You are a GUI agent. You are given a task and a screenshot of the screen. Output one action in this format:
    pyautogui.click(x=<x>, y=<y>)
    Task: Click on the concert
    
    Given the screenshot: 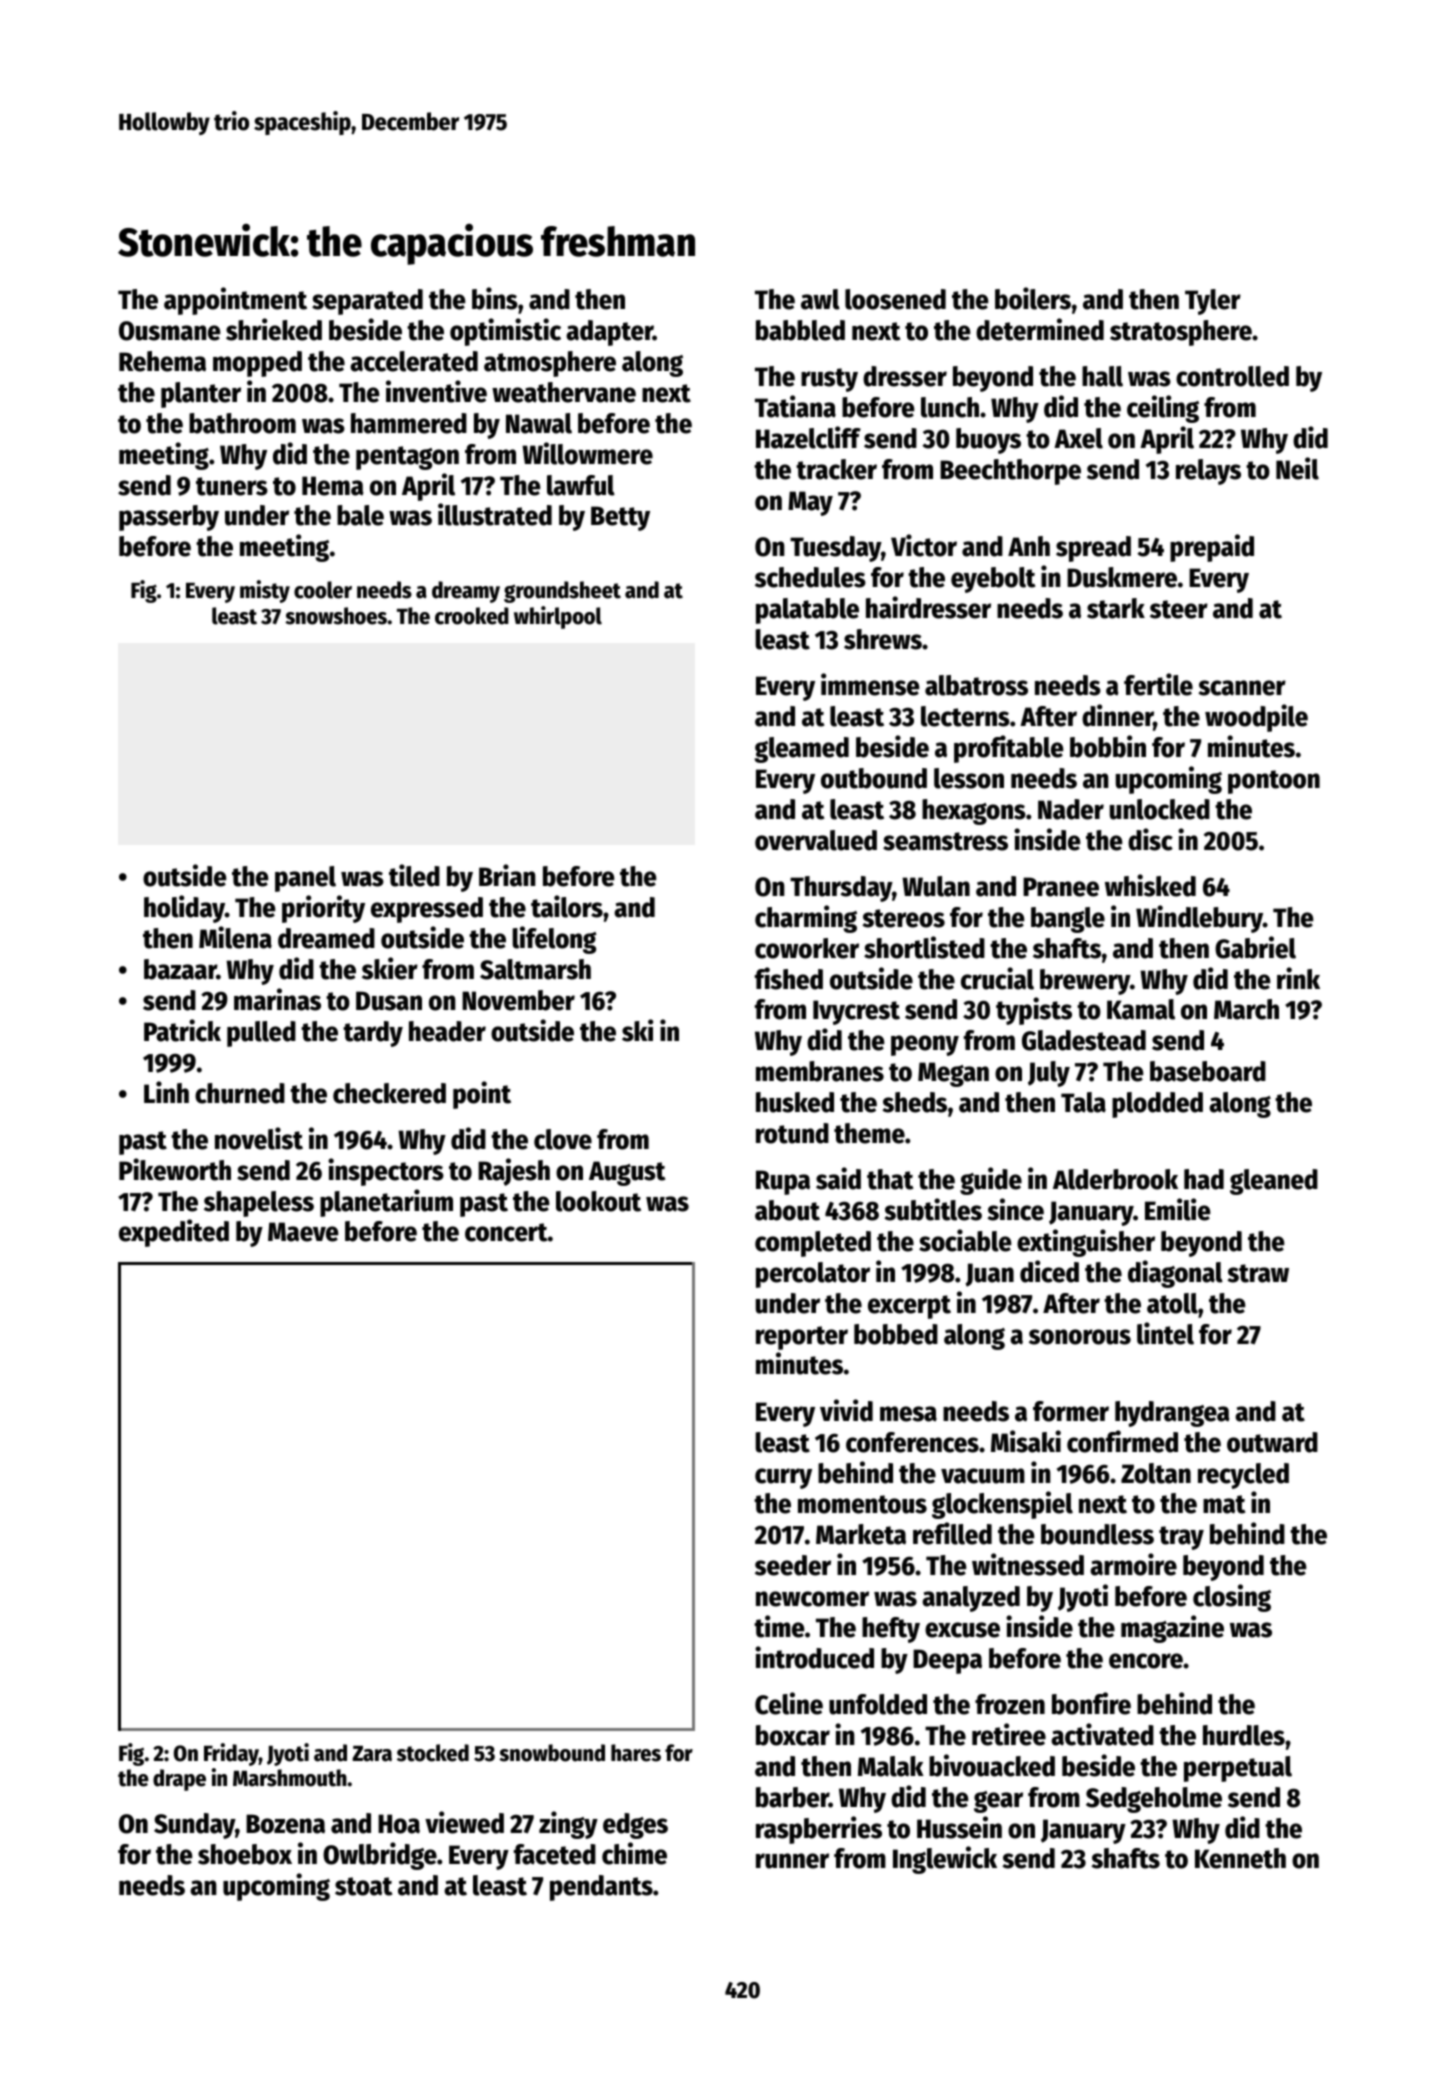 What is the action you would take?
    pyautogui.click(x=506, y=1232)
